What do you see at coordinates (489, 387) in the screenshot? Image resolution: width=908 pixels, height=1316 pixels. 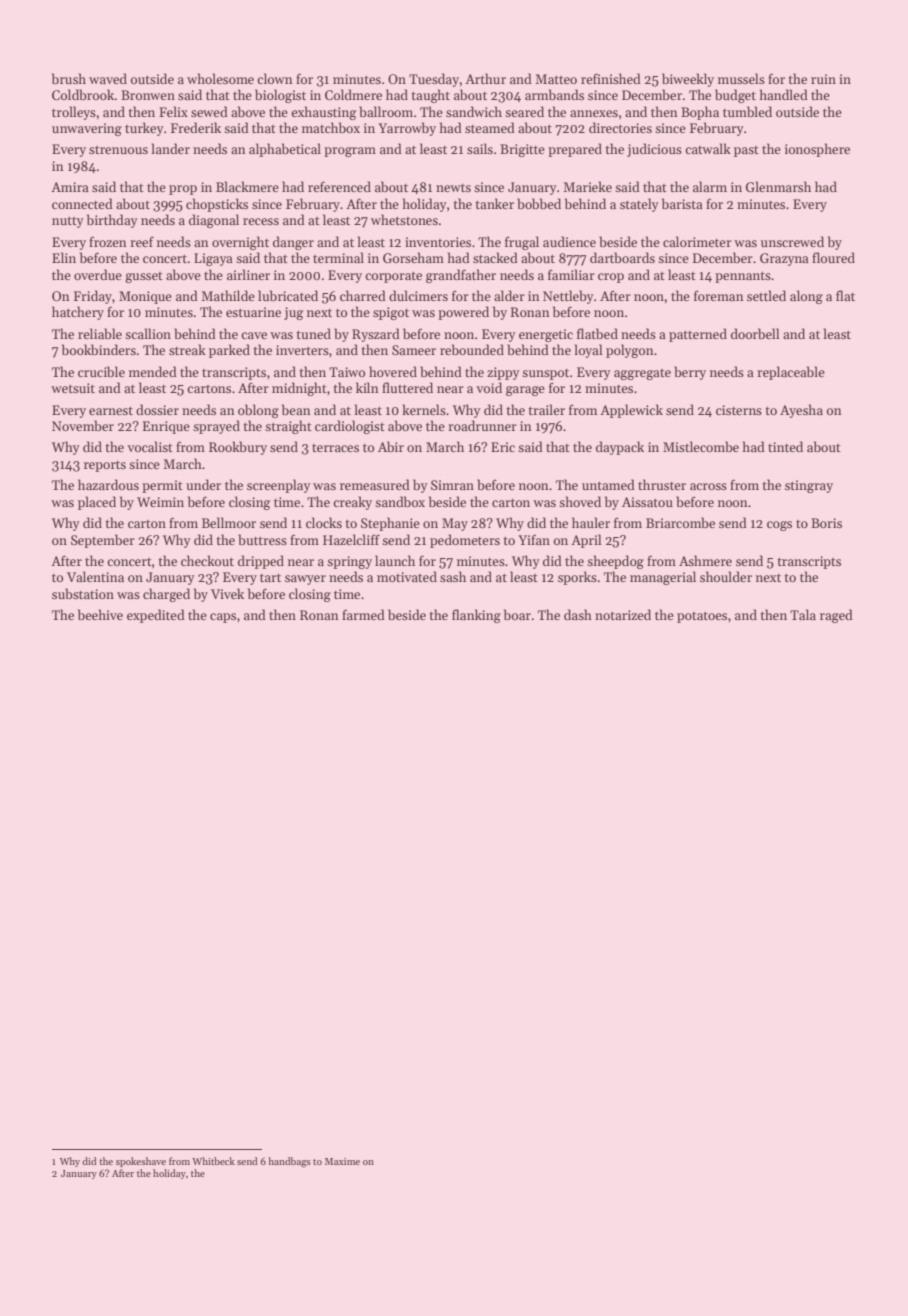 I see `void` at bounding box center [489, 387].
